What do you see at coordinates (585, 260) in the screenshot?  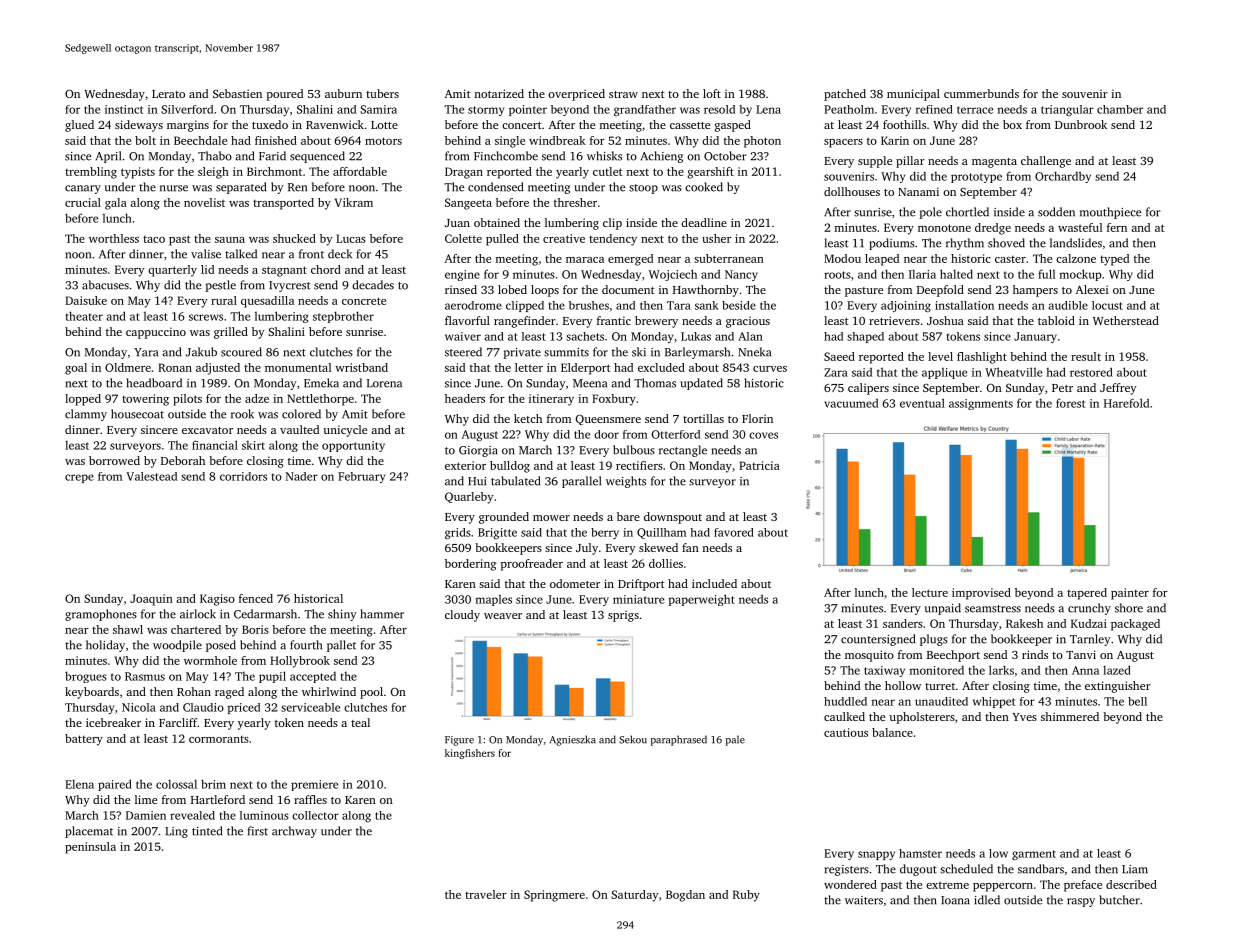 I see `maraca` at bounding box center [585, 260].
